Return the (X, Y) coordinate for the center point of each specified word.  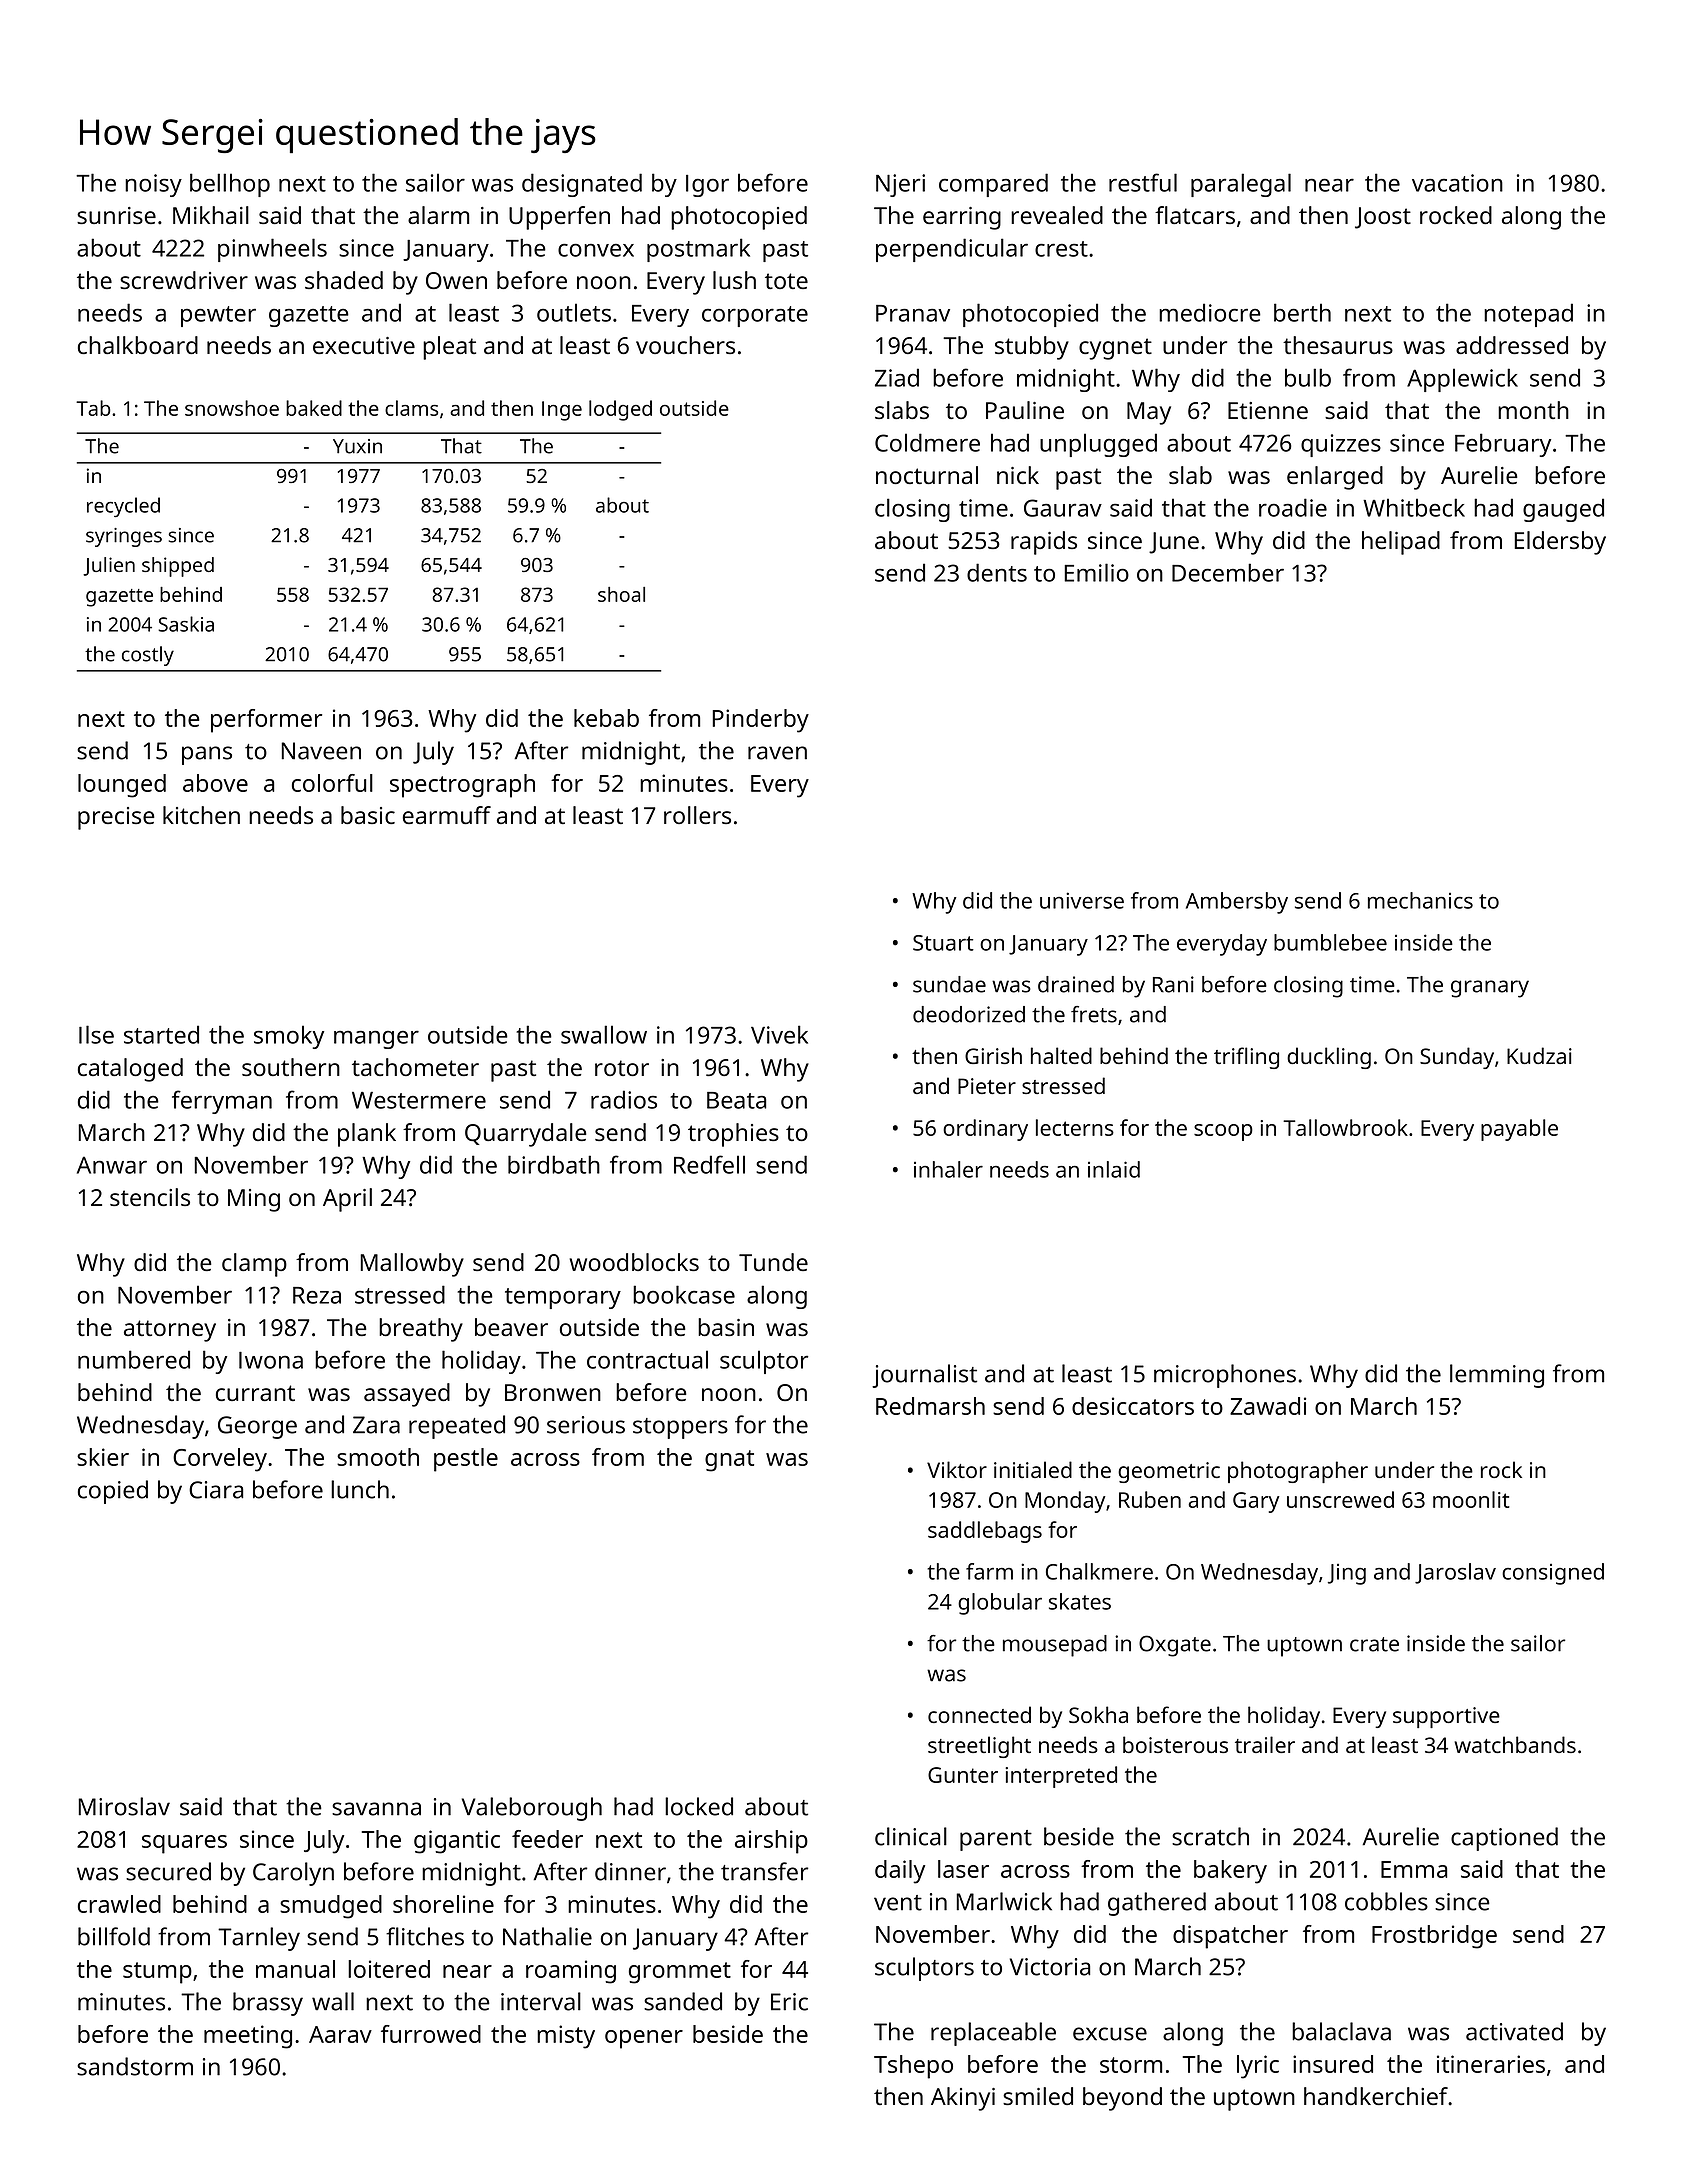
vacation (1457, 183)
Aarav (340, 2034)
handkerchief (1376, 2096)
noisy (153, 185)
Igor (707, 186)
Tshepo (913, 2067)
